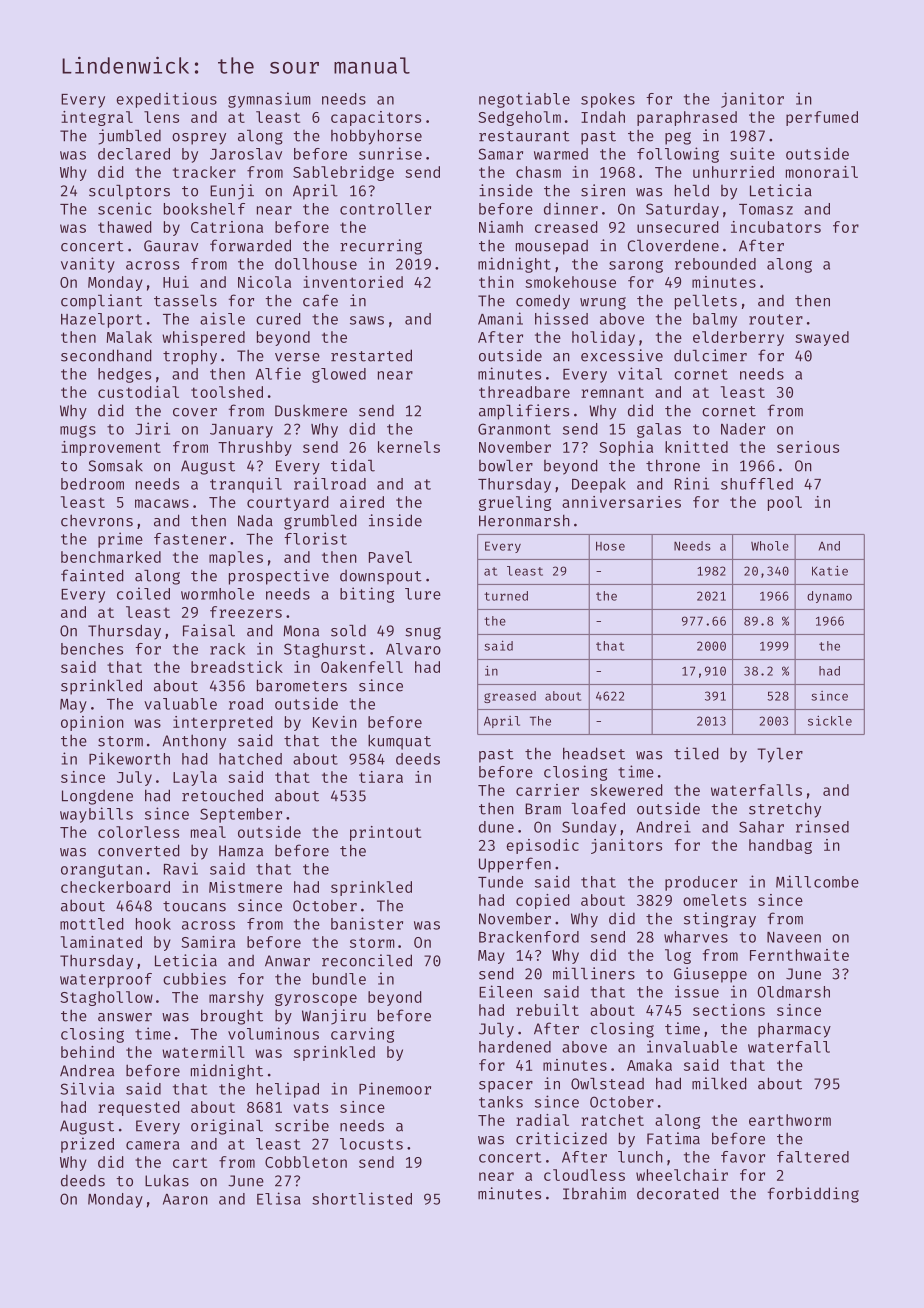 Image resolution: width=924 pixels, height=1308 pixels. What do you see at coordinates (608, 100) in the screenshot?
I see `spokes` at bounding box center [608, 100].
